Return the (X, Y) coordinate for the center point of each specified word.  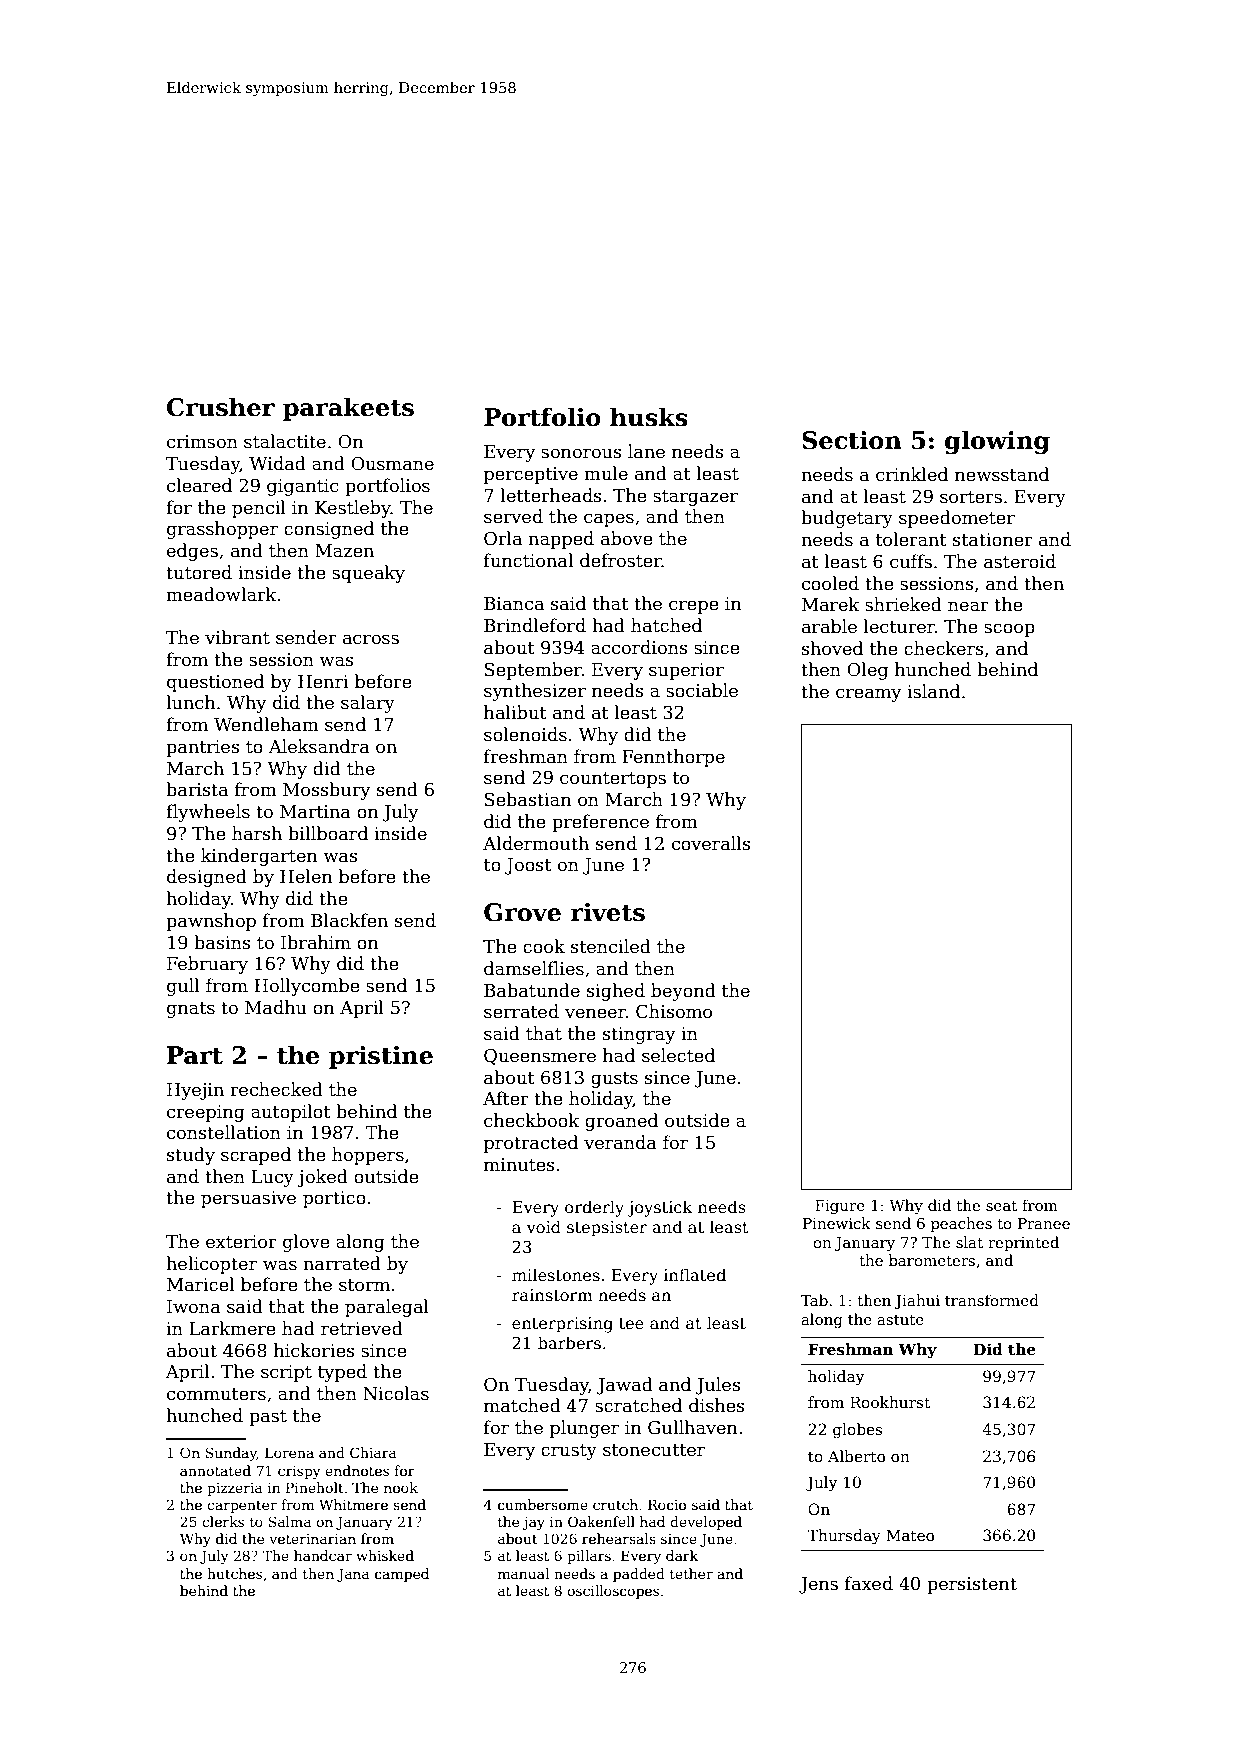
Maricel (200, 1284)
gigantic (303, 487)
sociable (702, 690)
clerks (223, 1521)
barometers (932, 1260)
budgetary (847, 519)
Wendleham (266, 724)
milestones (556, 1275)
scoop (1009, 630)
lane (646, 451)
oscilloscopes (613, 1592)
